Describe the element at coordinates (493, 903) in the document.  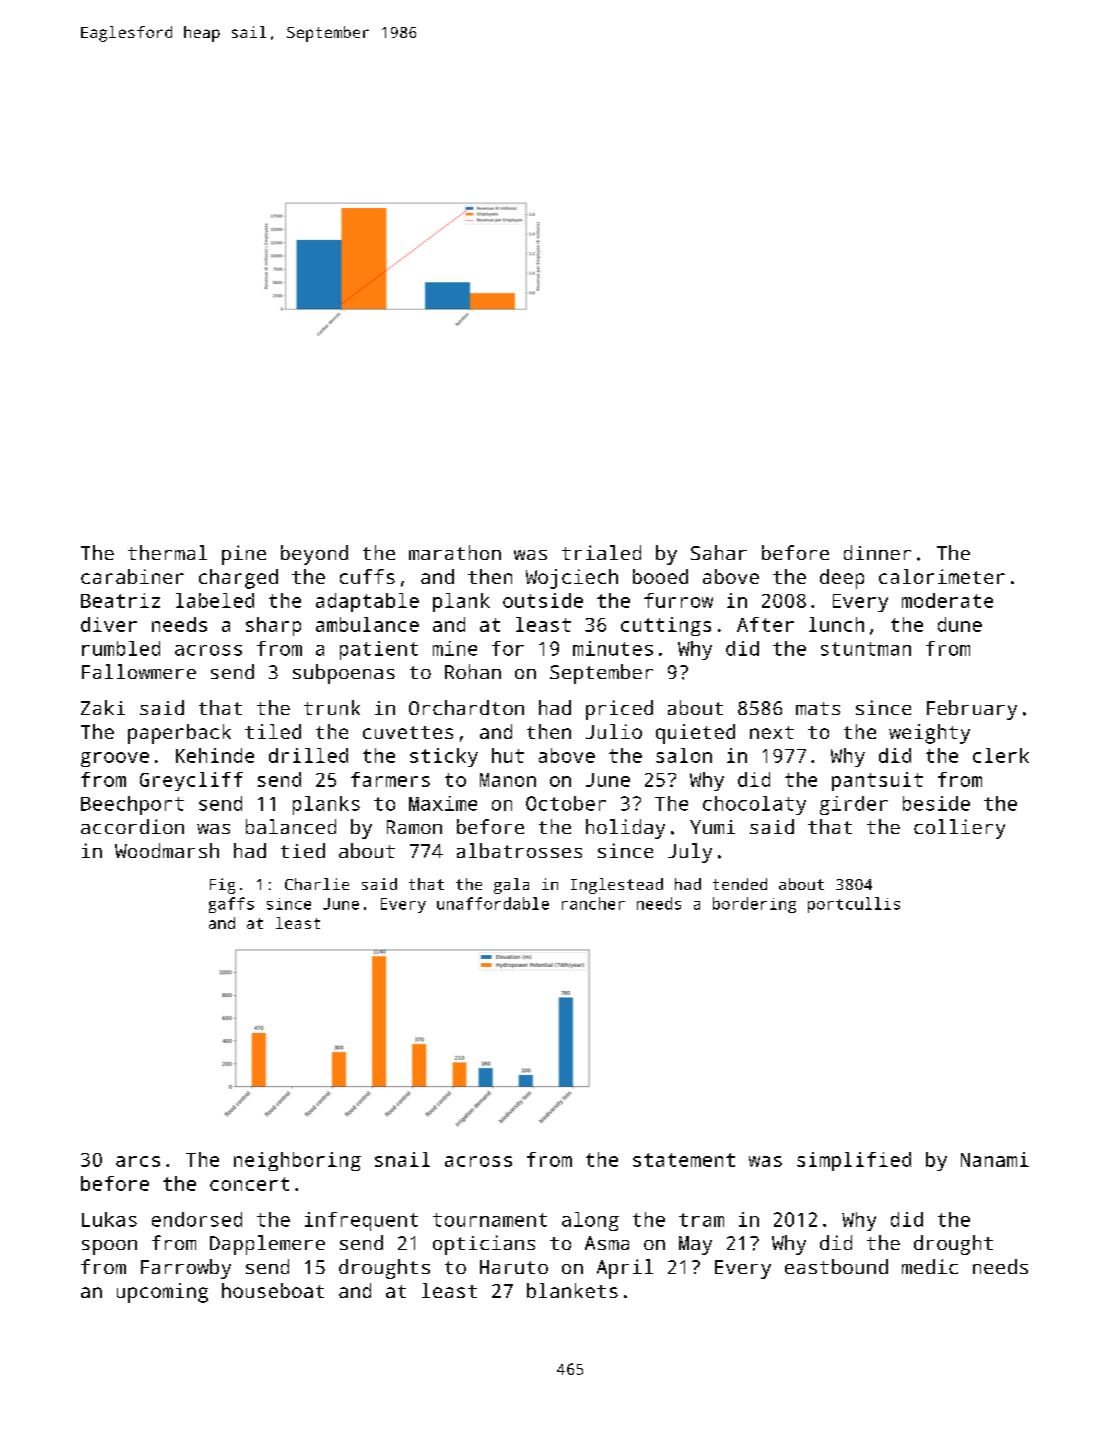
I see `unaffordable` at that location.
